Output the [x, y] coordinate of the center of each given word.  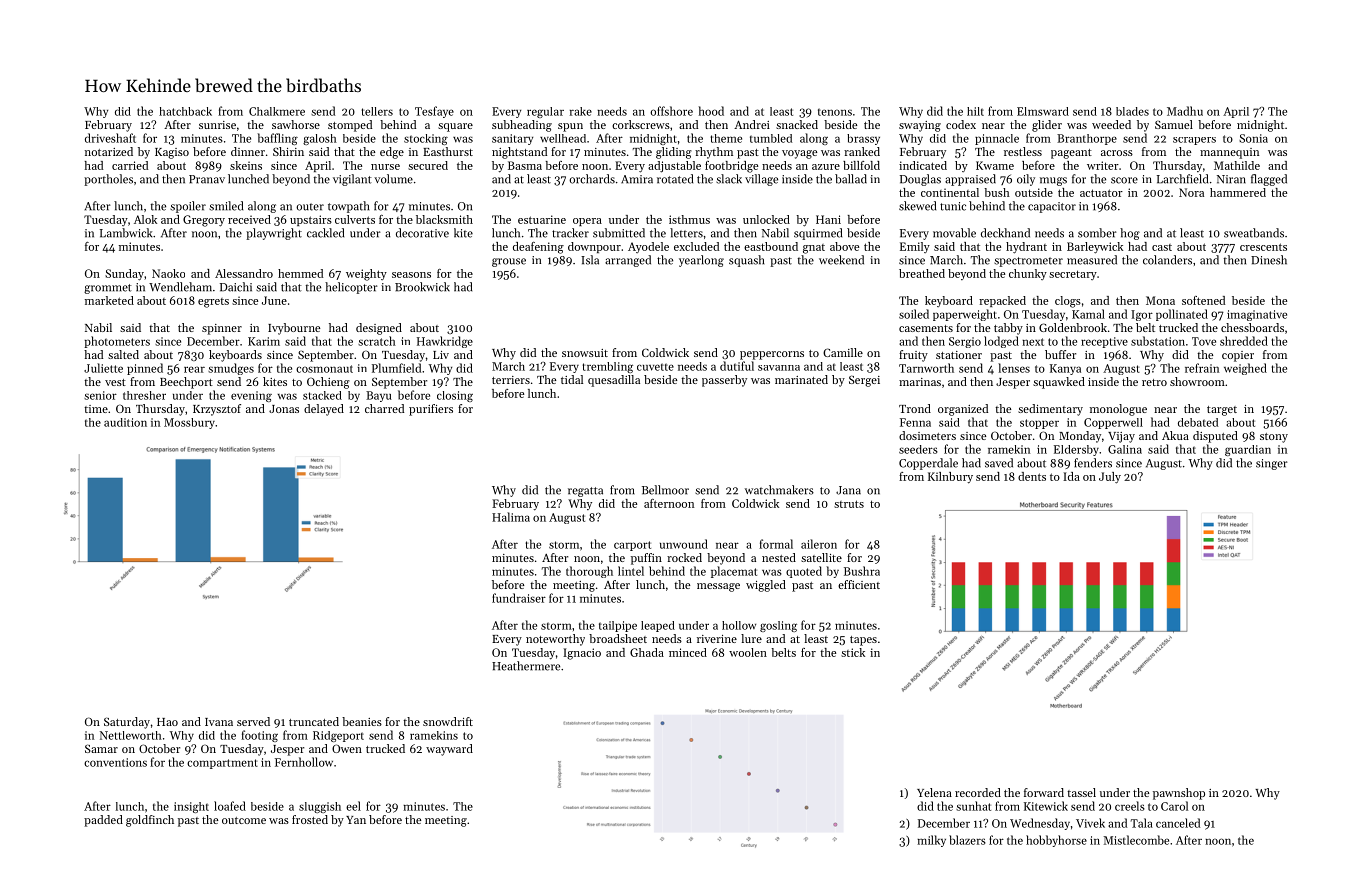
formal [776, 544]
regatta [585, 492]
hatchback [185, 111]
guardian [1248, 450]
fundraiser [519, 598]
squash [746, 261]
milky [931, 841]
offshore [671, 111]
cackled [325, 233]
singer [1272, 464]
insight [191, 807]
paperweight [965, 315]
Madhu [1185, 111]
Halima [511, 517]
